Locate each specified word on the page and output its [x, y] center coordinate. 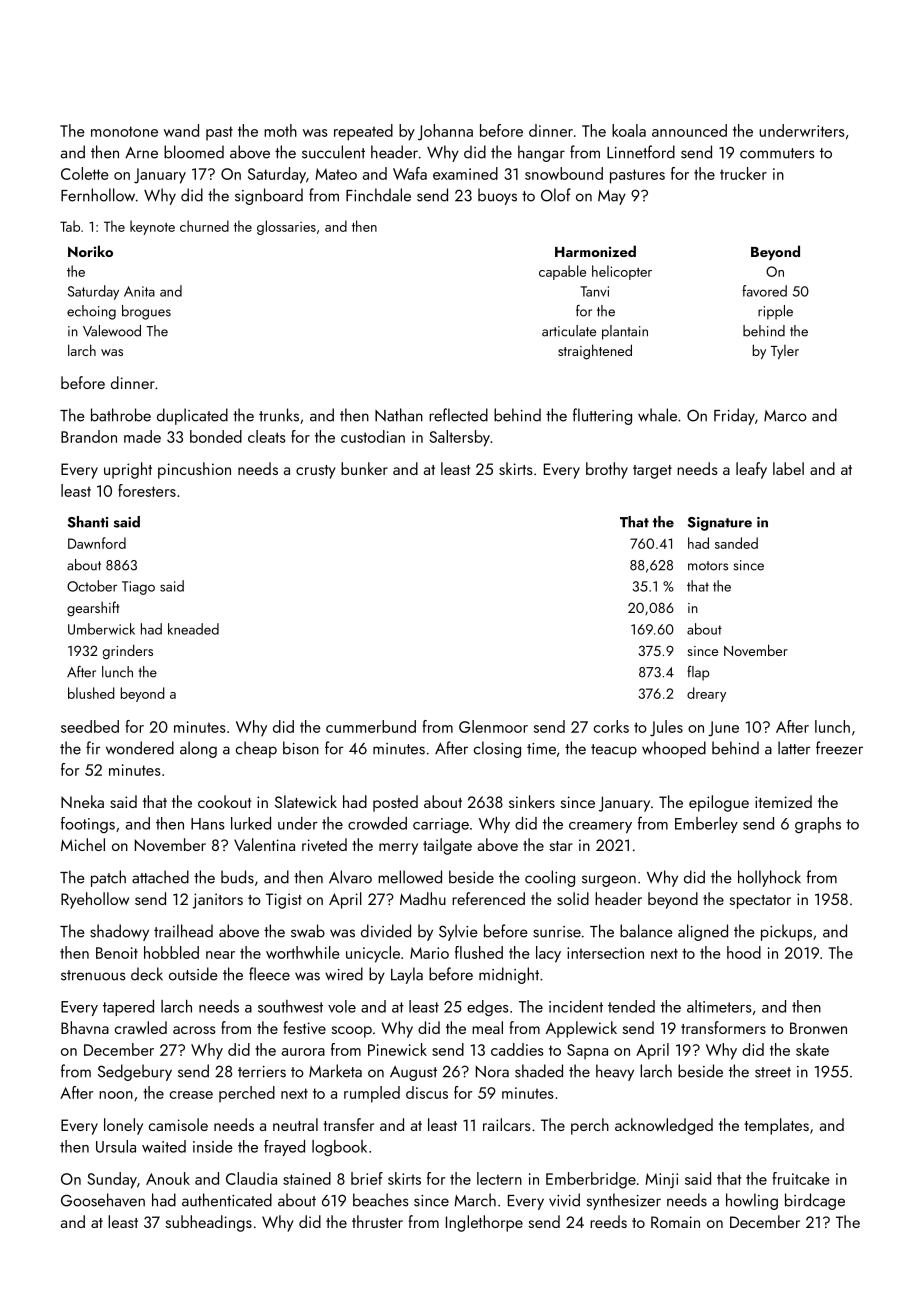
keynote [152, 227]
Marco [785, 416]
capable [562, 272]
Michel [83, 844]
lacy [548, 954]
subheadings [209, 1223]
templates [776, 1126]
